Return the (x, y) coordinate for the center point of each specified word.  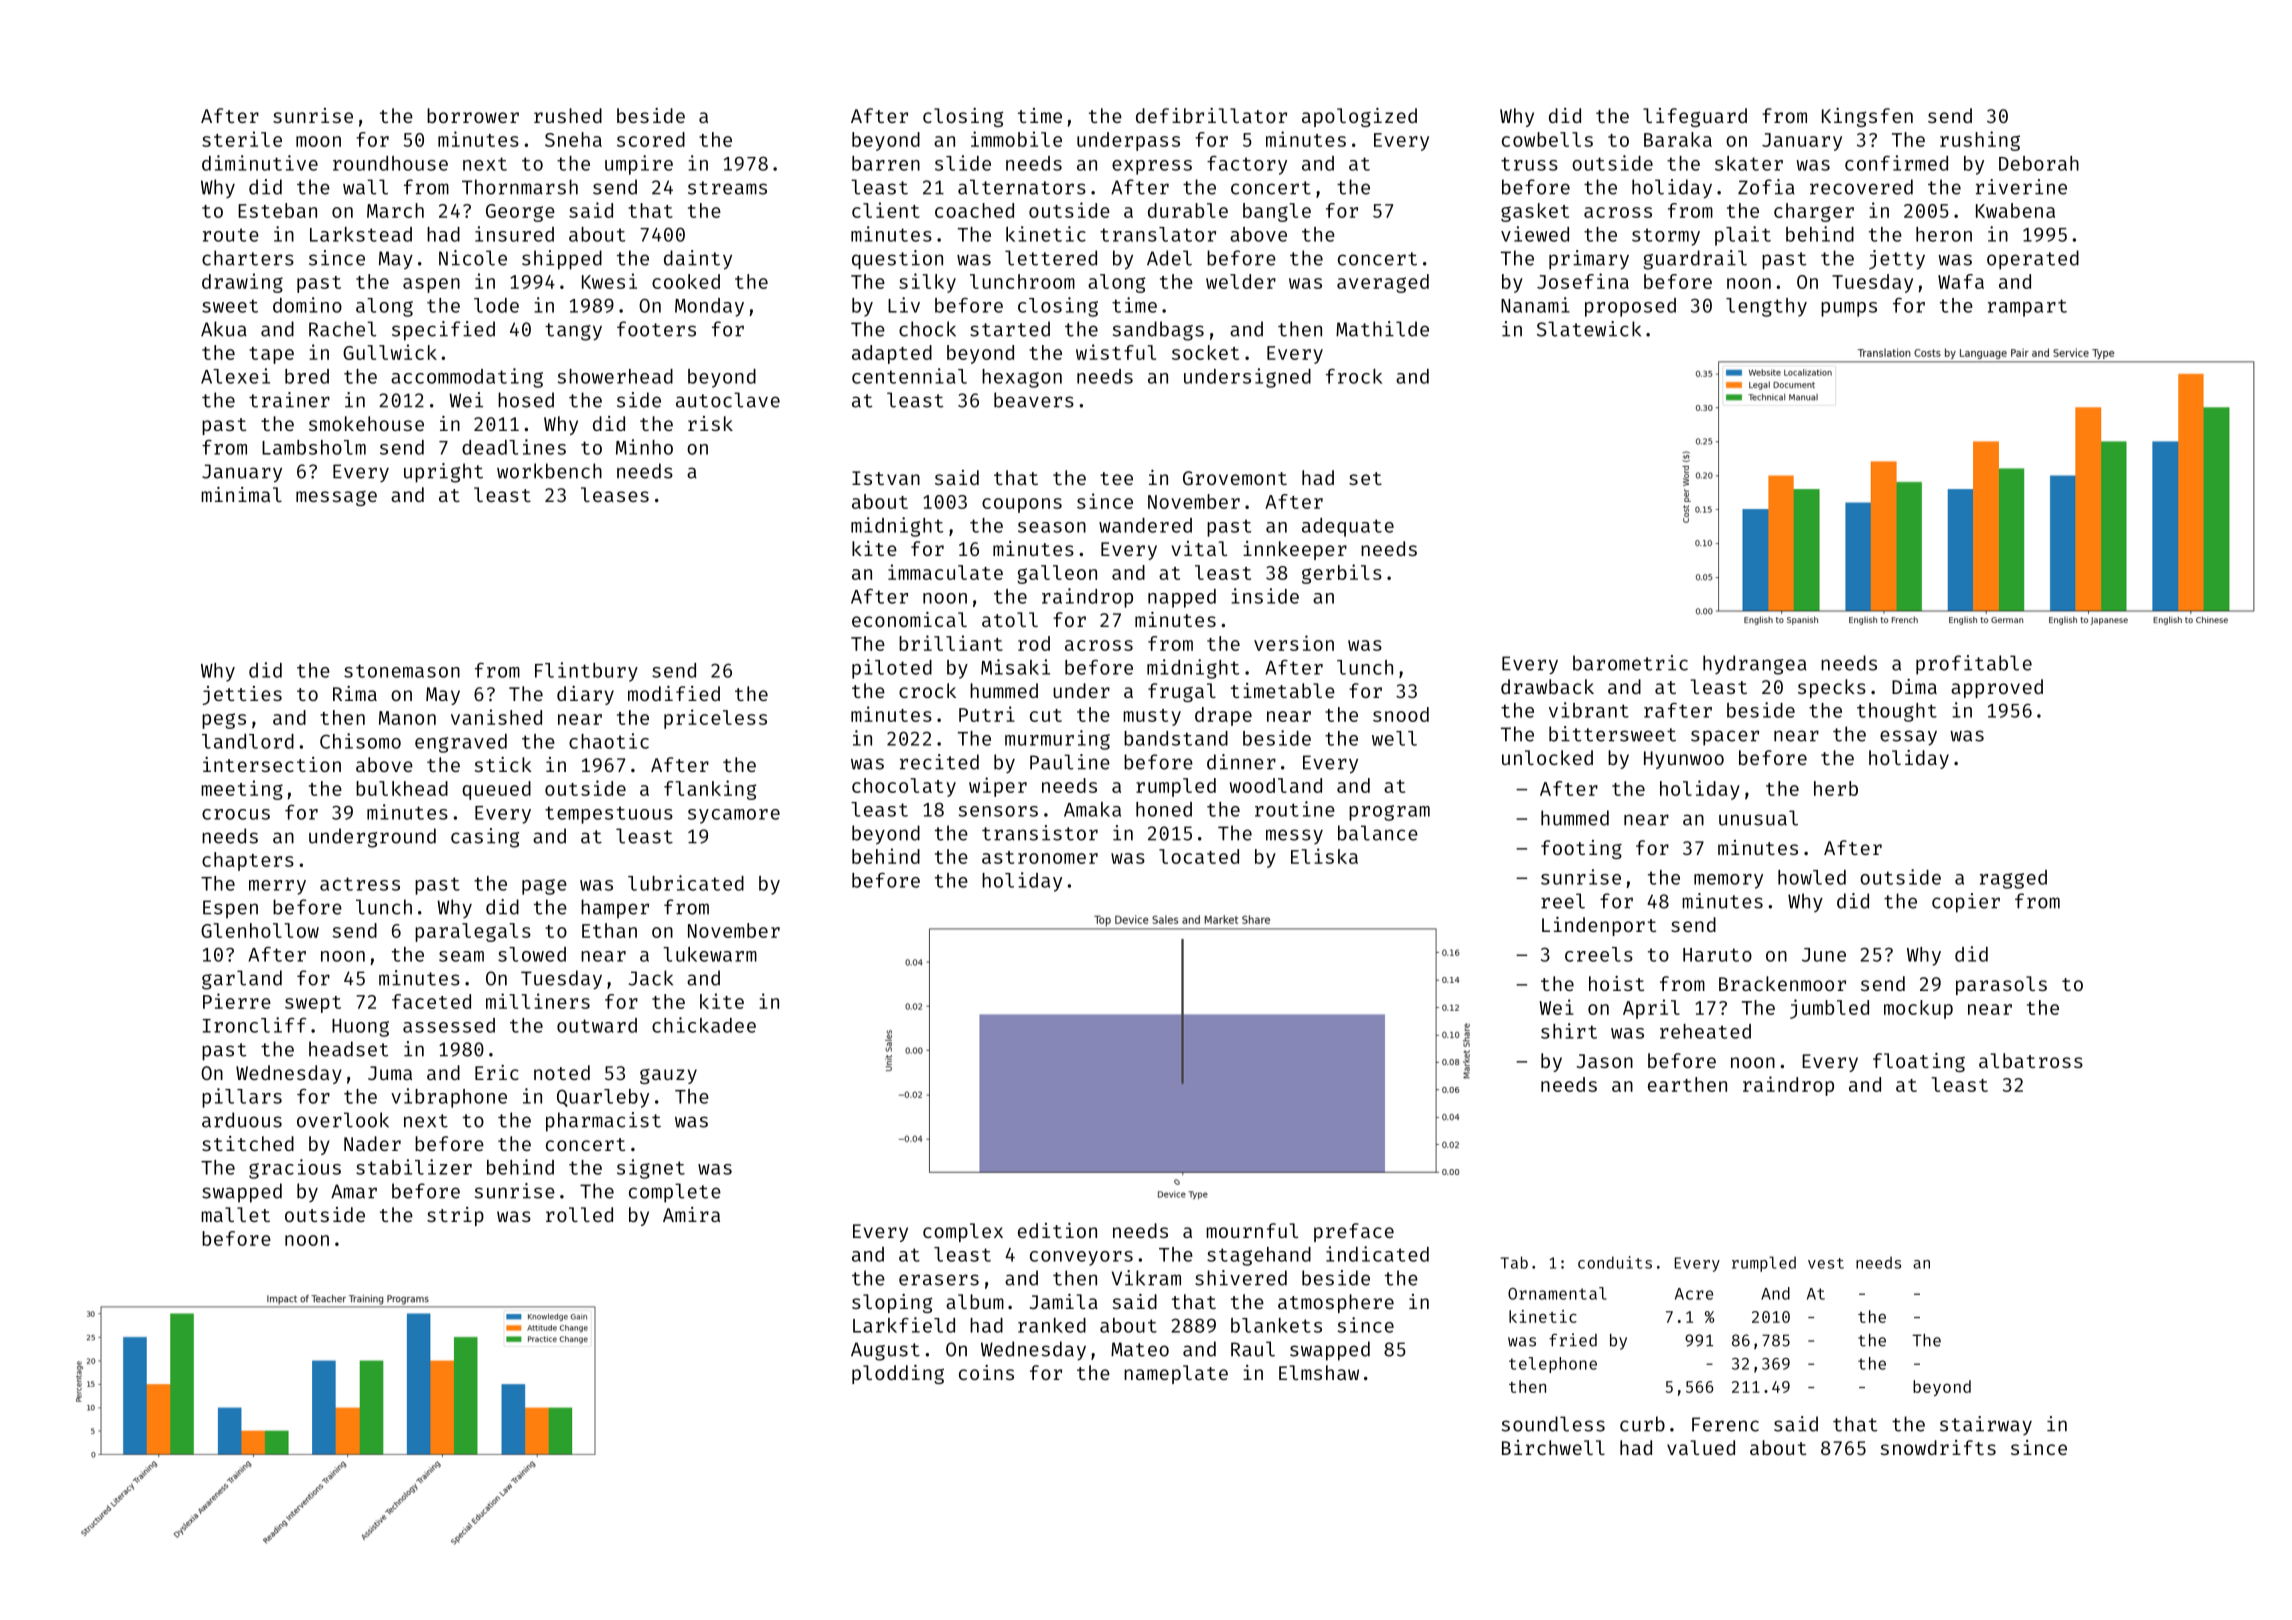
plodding (898, 1374)
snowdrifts (1938, 1447)
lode (496, 305)
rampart (2027, 308)
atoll (1010, 619)
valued (1701, 1447)
